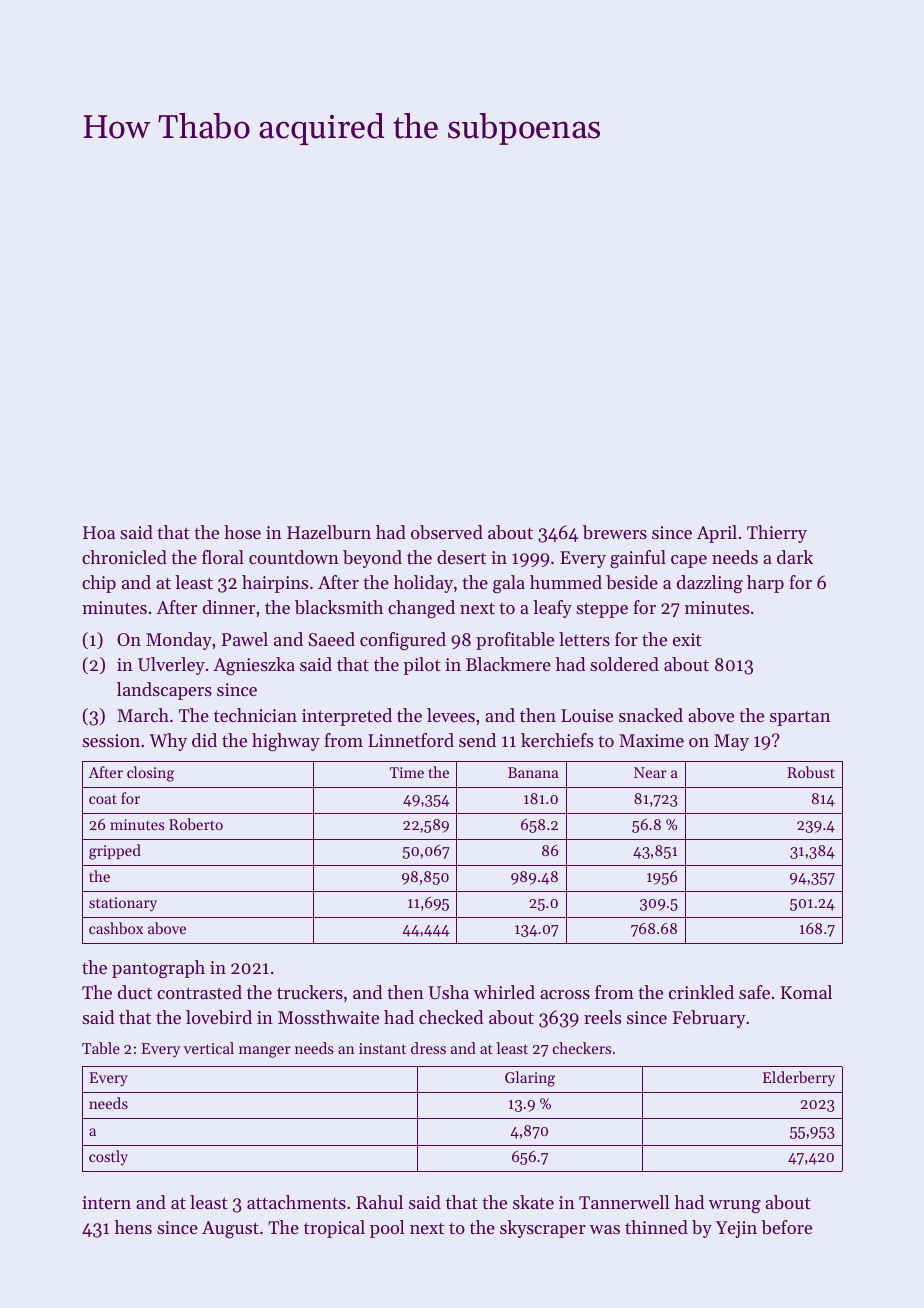 The image size is (924, 1308). I want to click on brewers, so click(615, 532).
